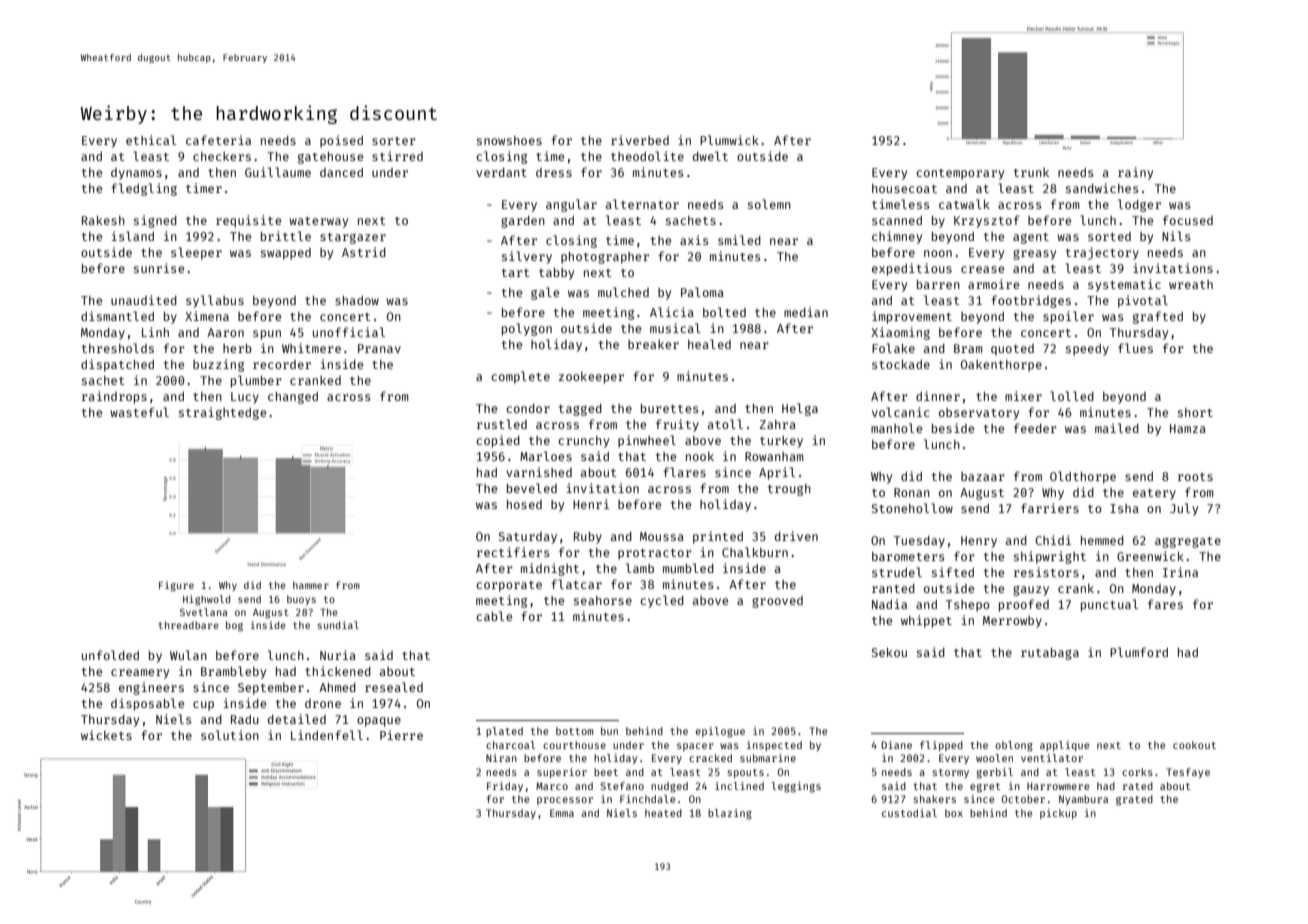 This page has height=924, width=1308. I want to click on Moussa, so click(662, 536).
